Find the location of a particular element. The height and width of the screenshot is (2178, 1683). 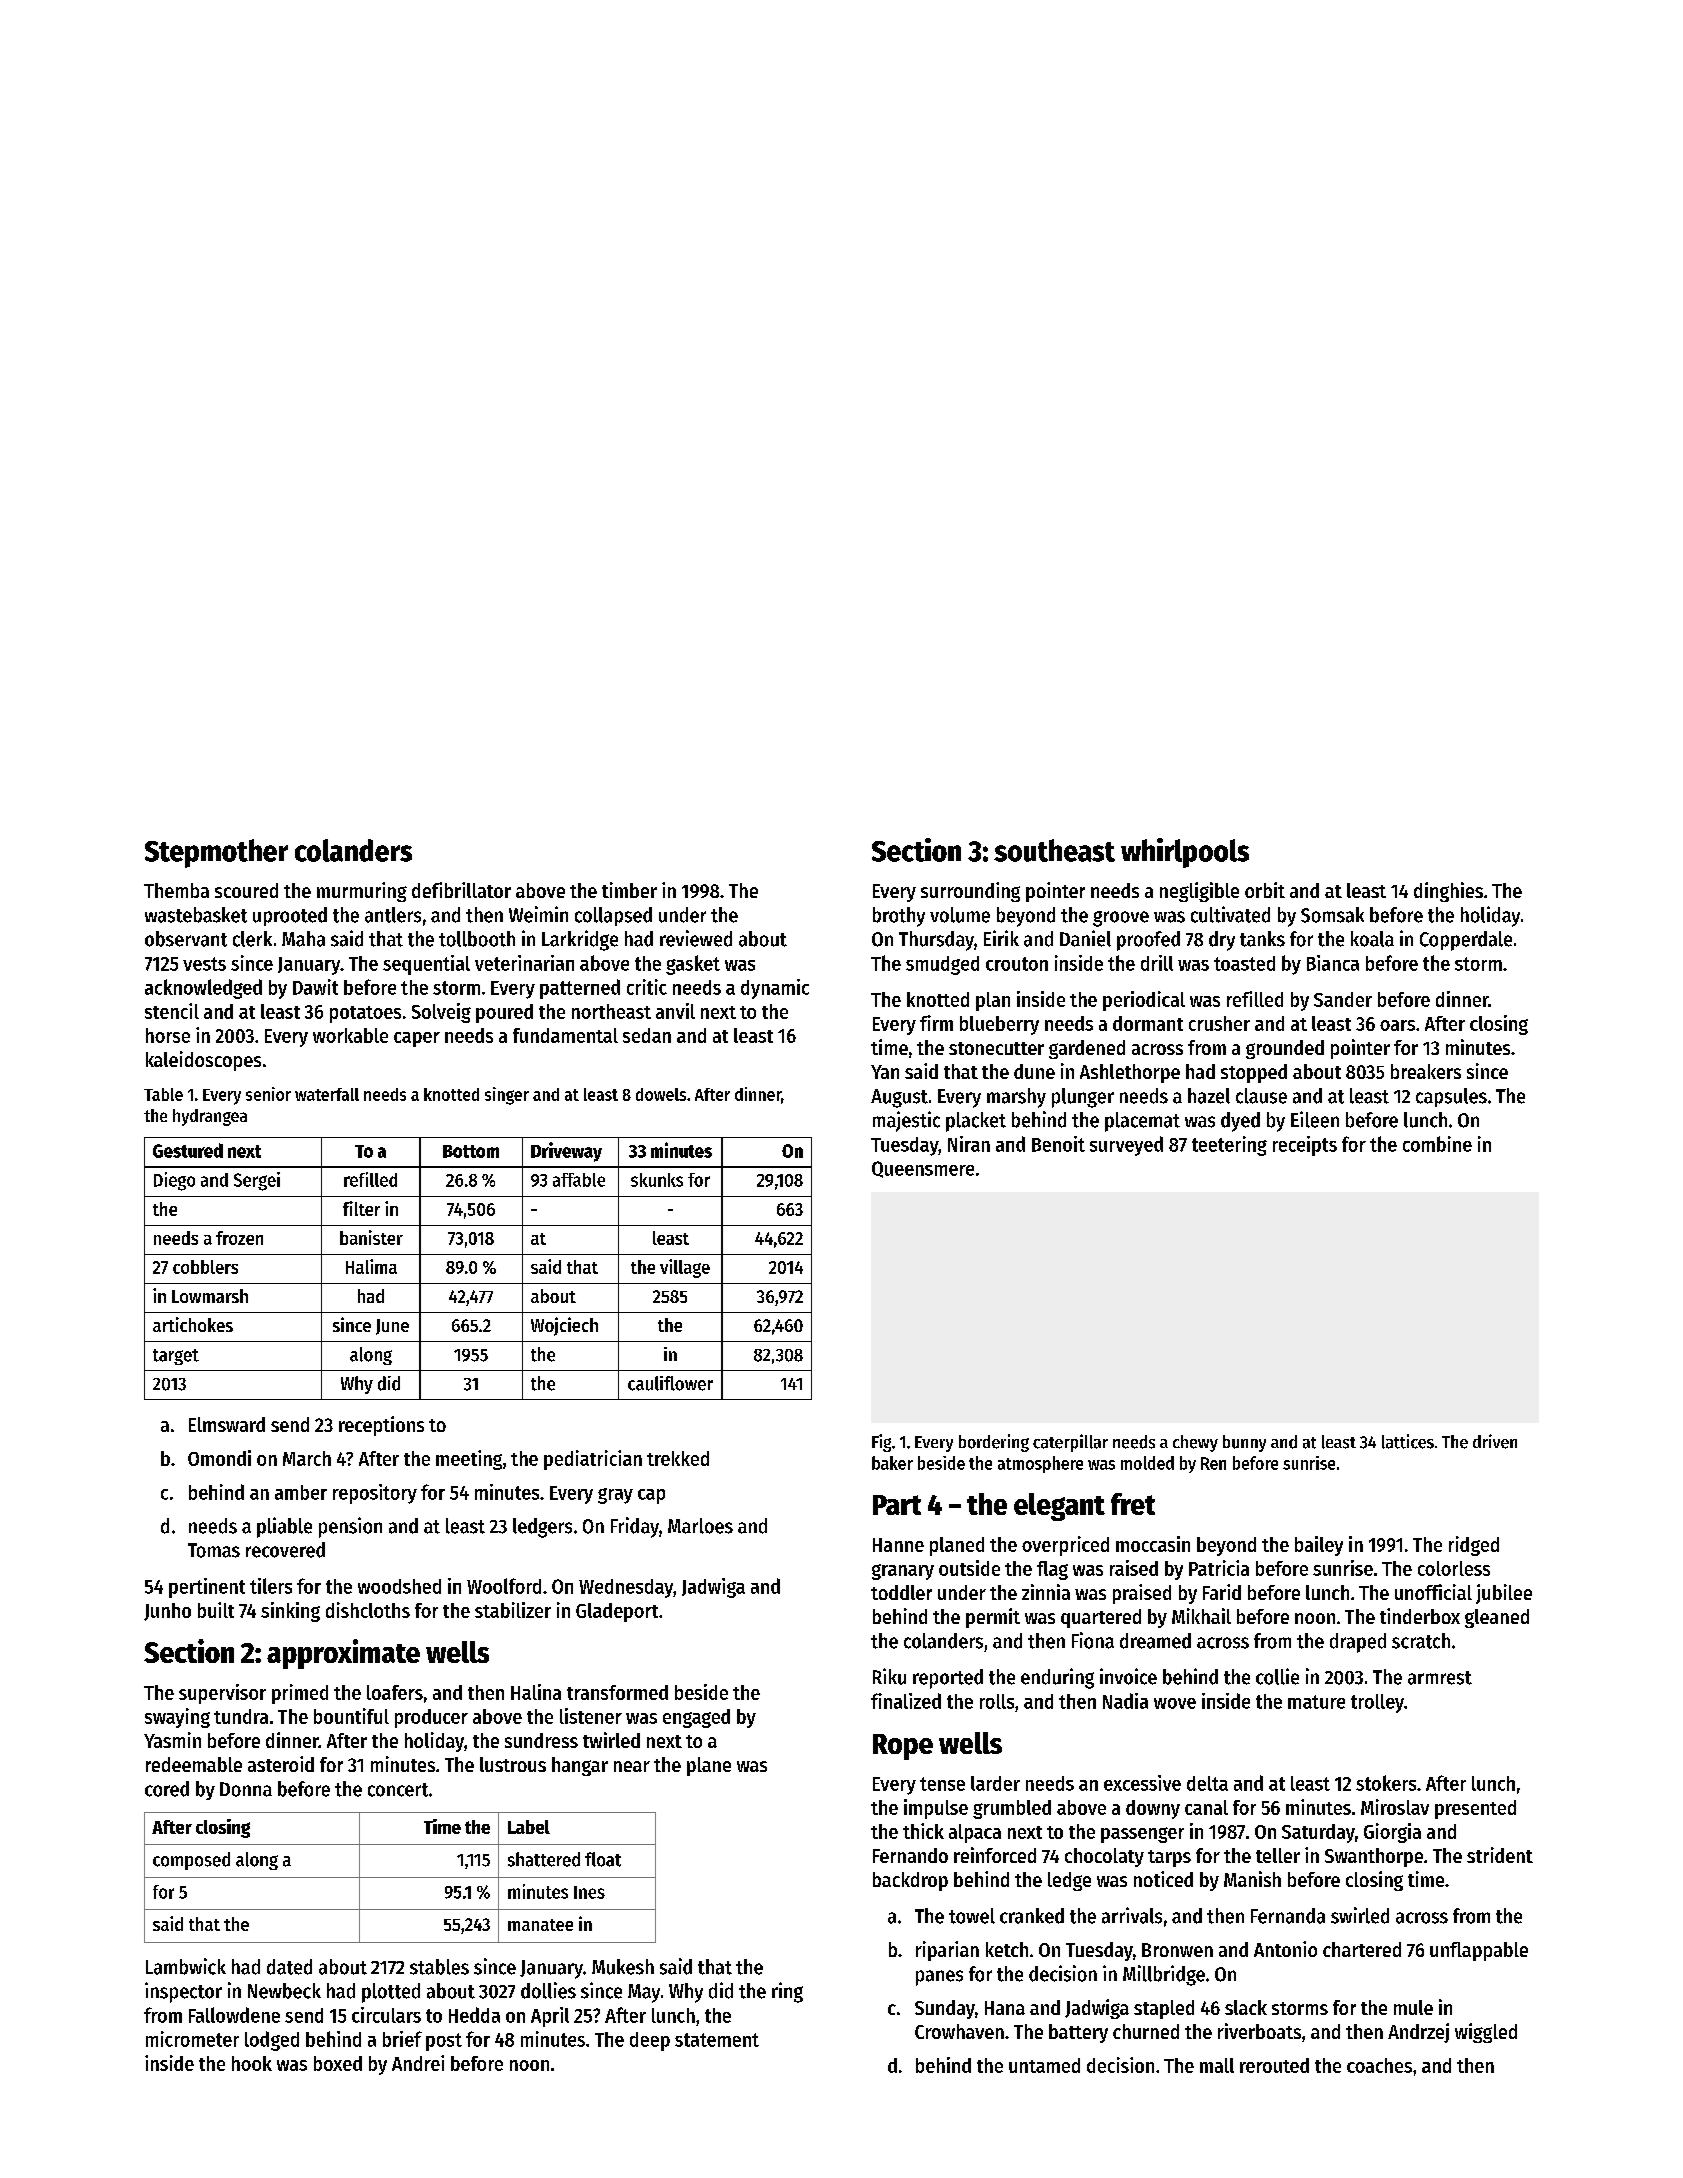

combine is located at coordinates (1437, 1144).
